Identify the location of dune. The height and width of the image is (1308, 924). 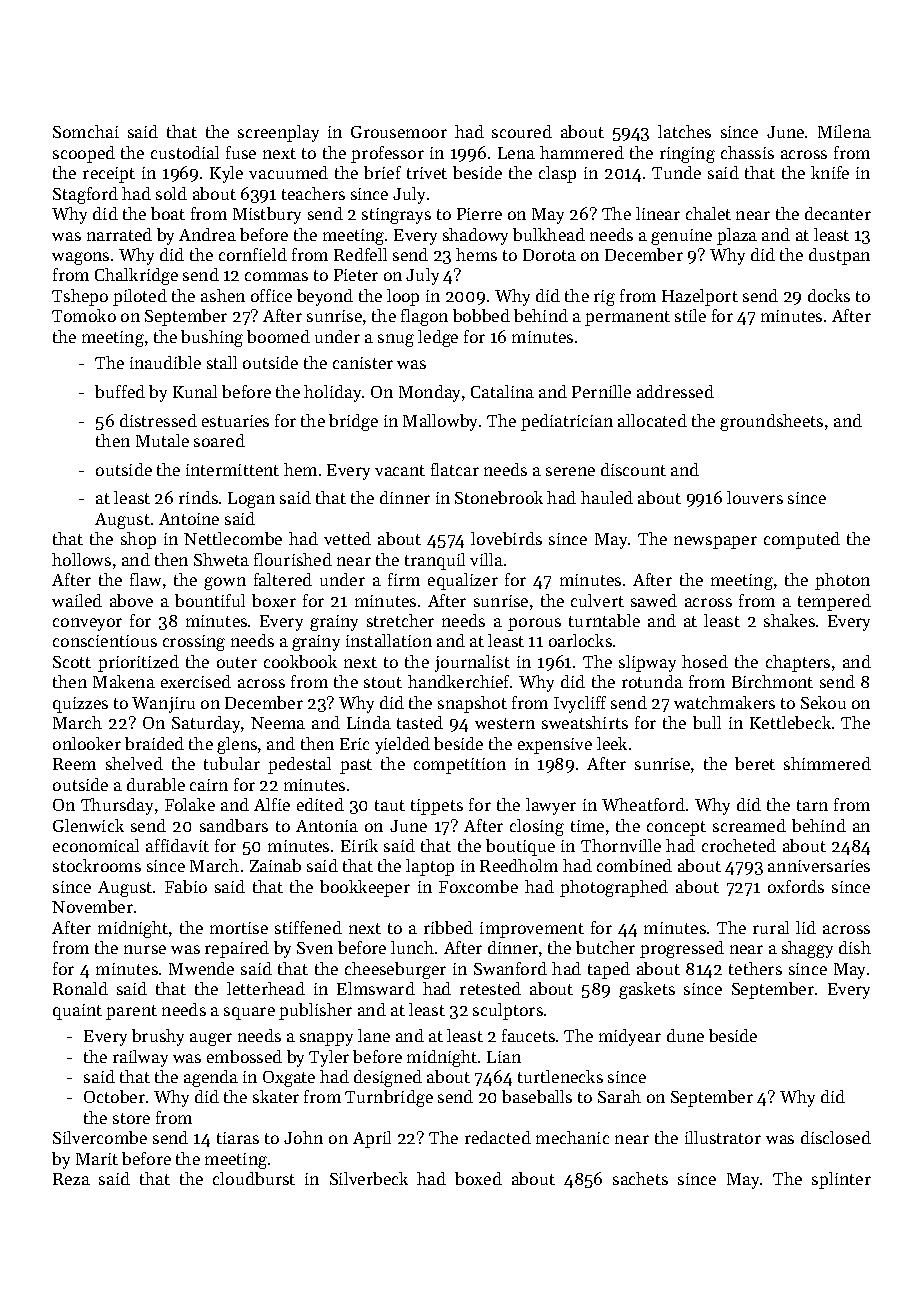
(685, 1035).
